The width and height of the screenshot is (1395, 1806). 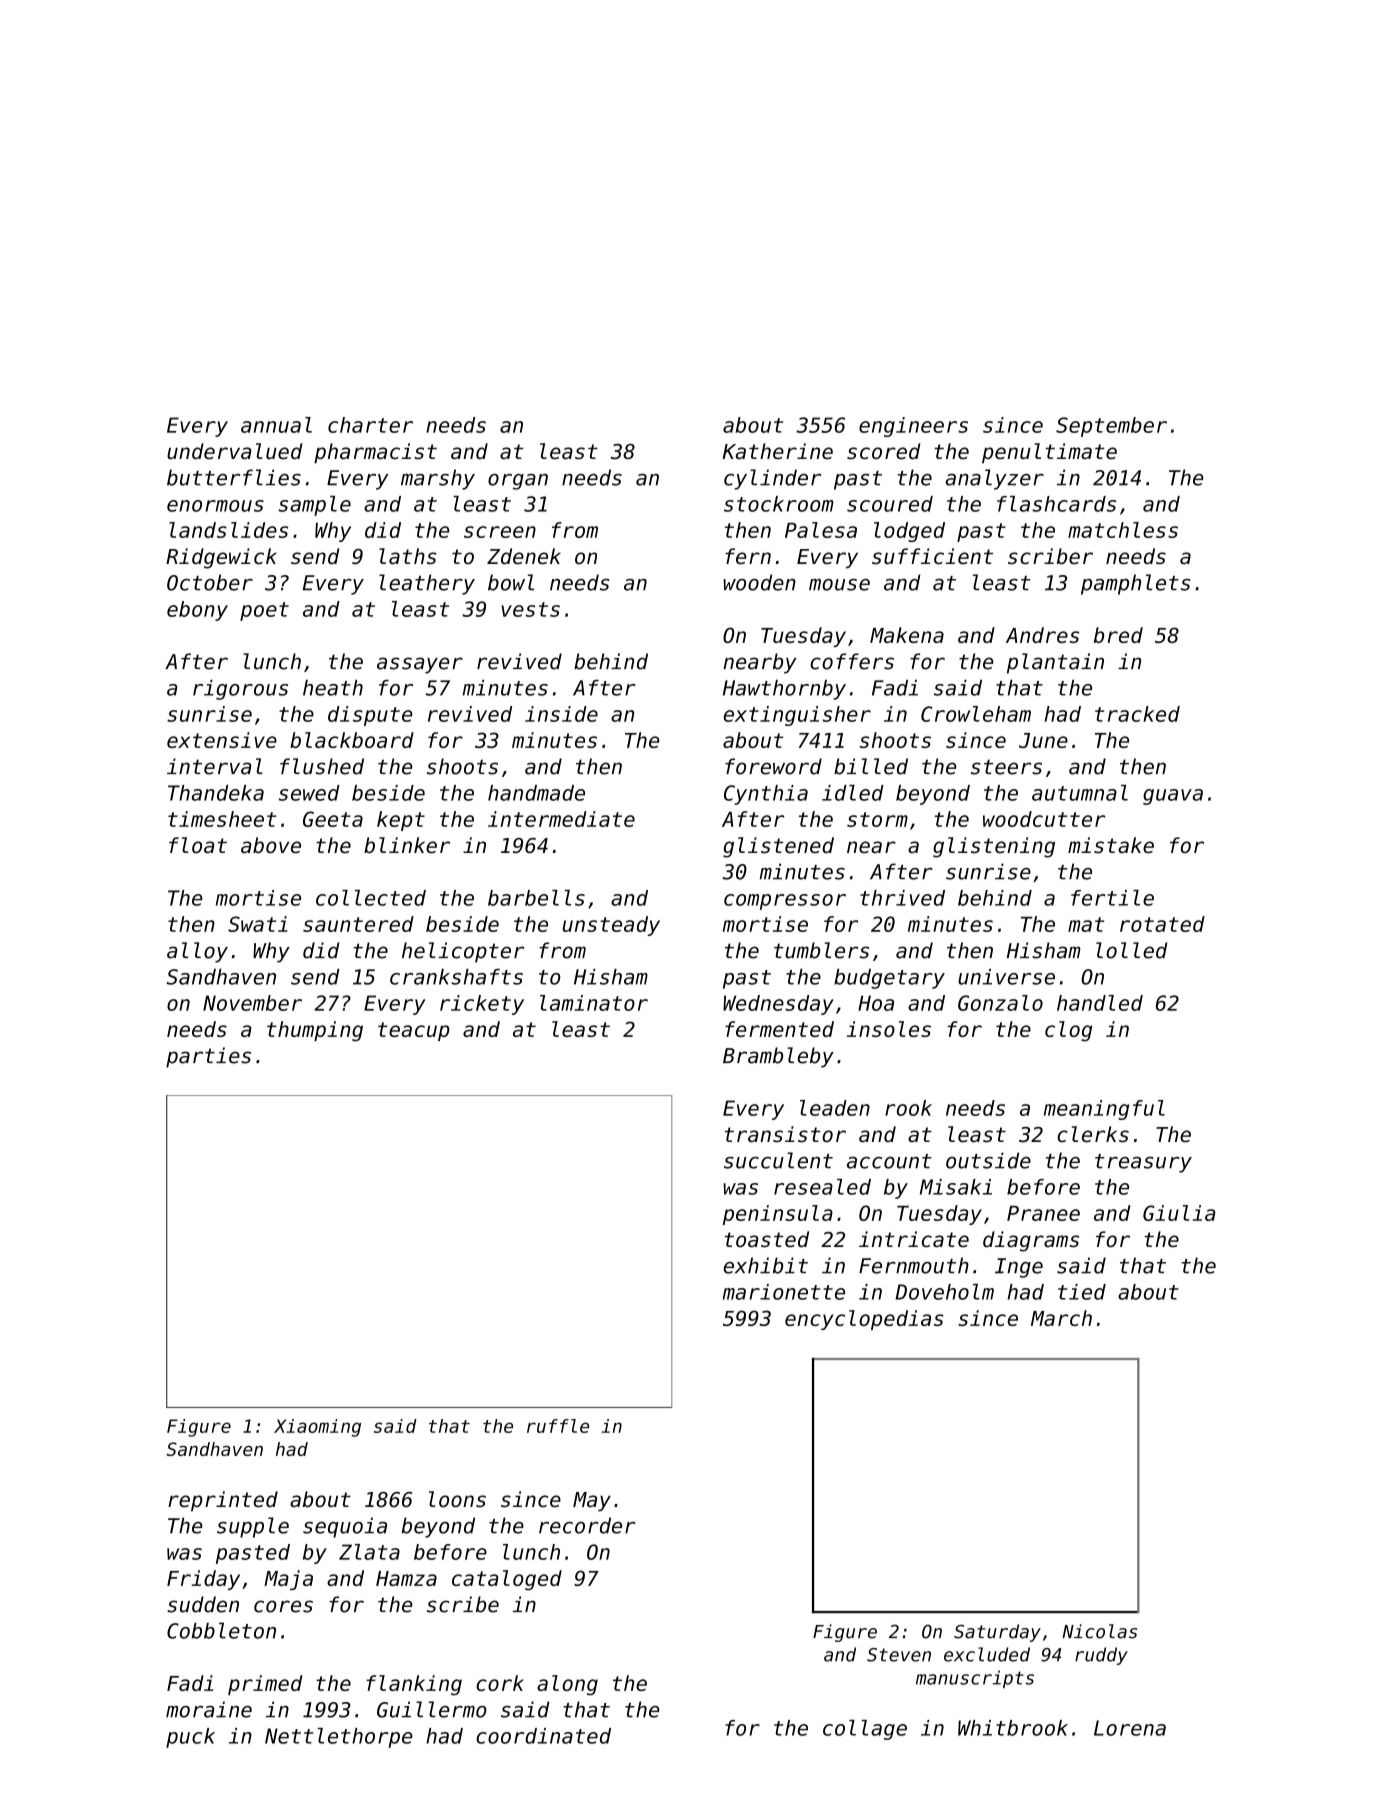 What do you see at coordinates (1104, 1110) in the screenshot?
I see `meaningful` at bounding box center [1104, 1110].
